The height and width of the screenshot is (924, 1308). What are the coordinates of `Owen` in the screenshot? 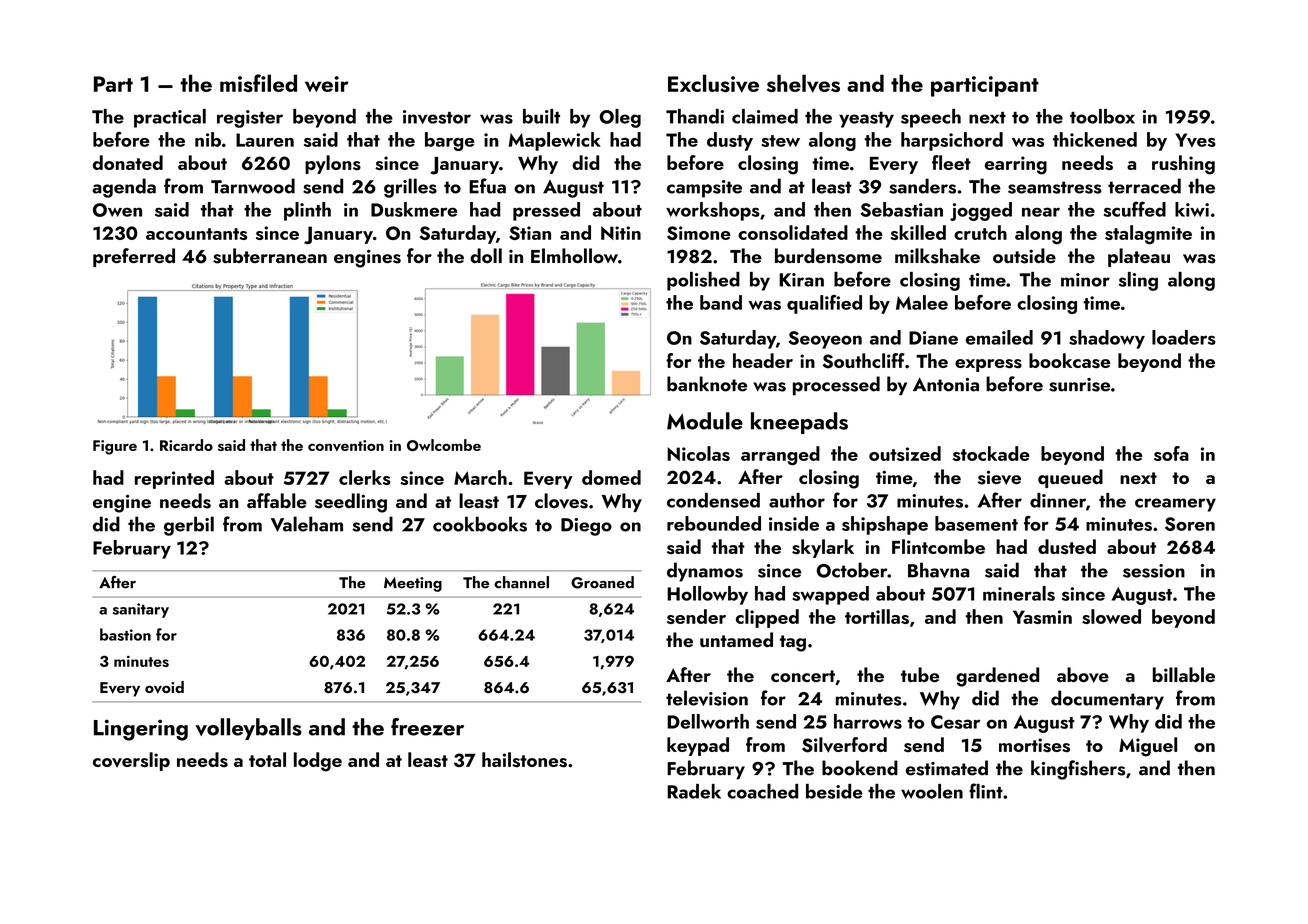 It's located at (117, 210).
